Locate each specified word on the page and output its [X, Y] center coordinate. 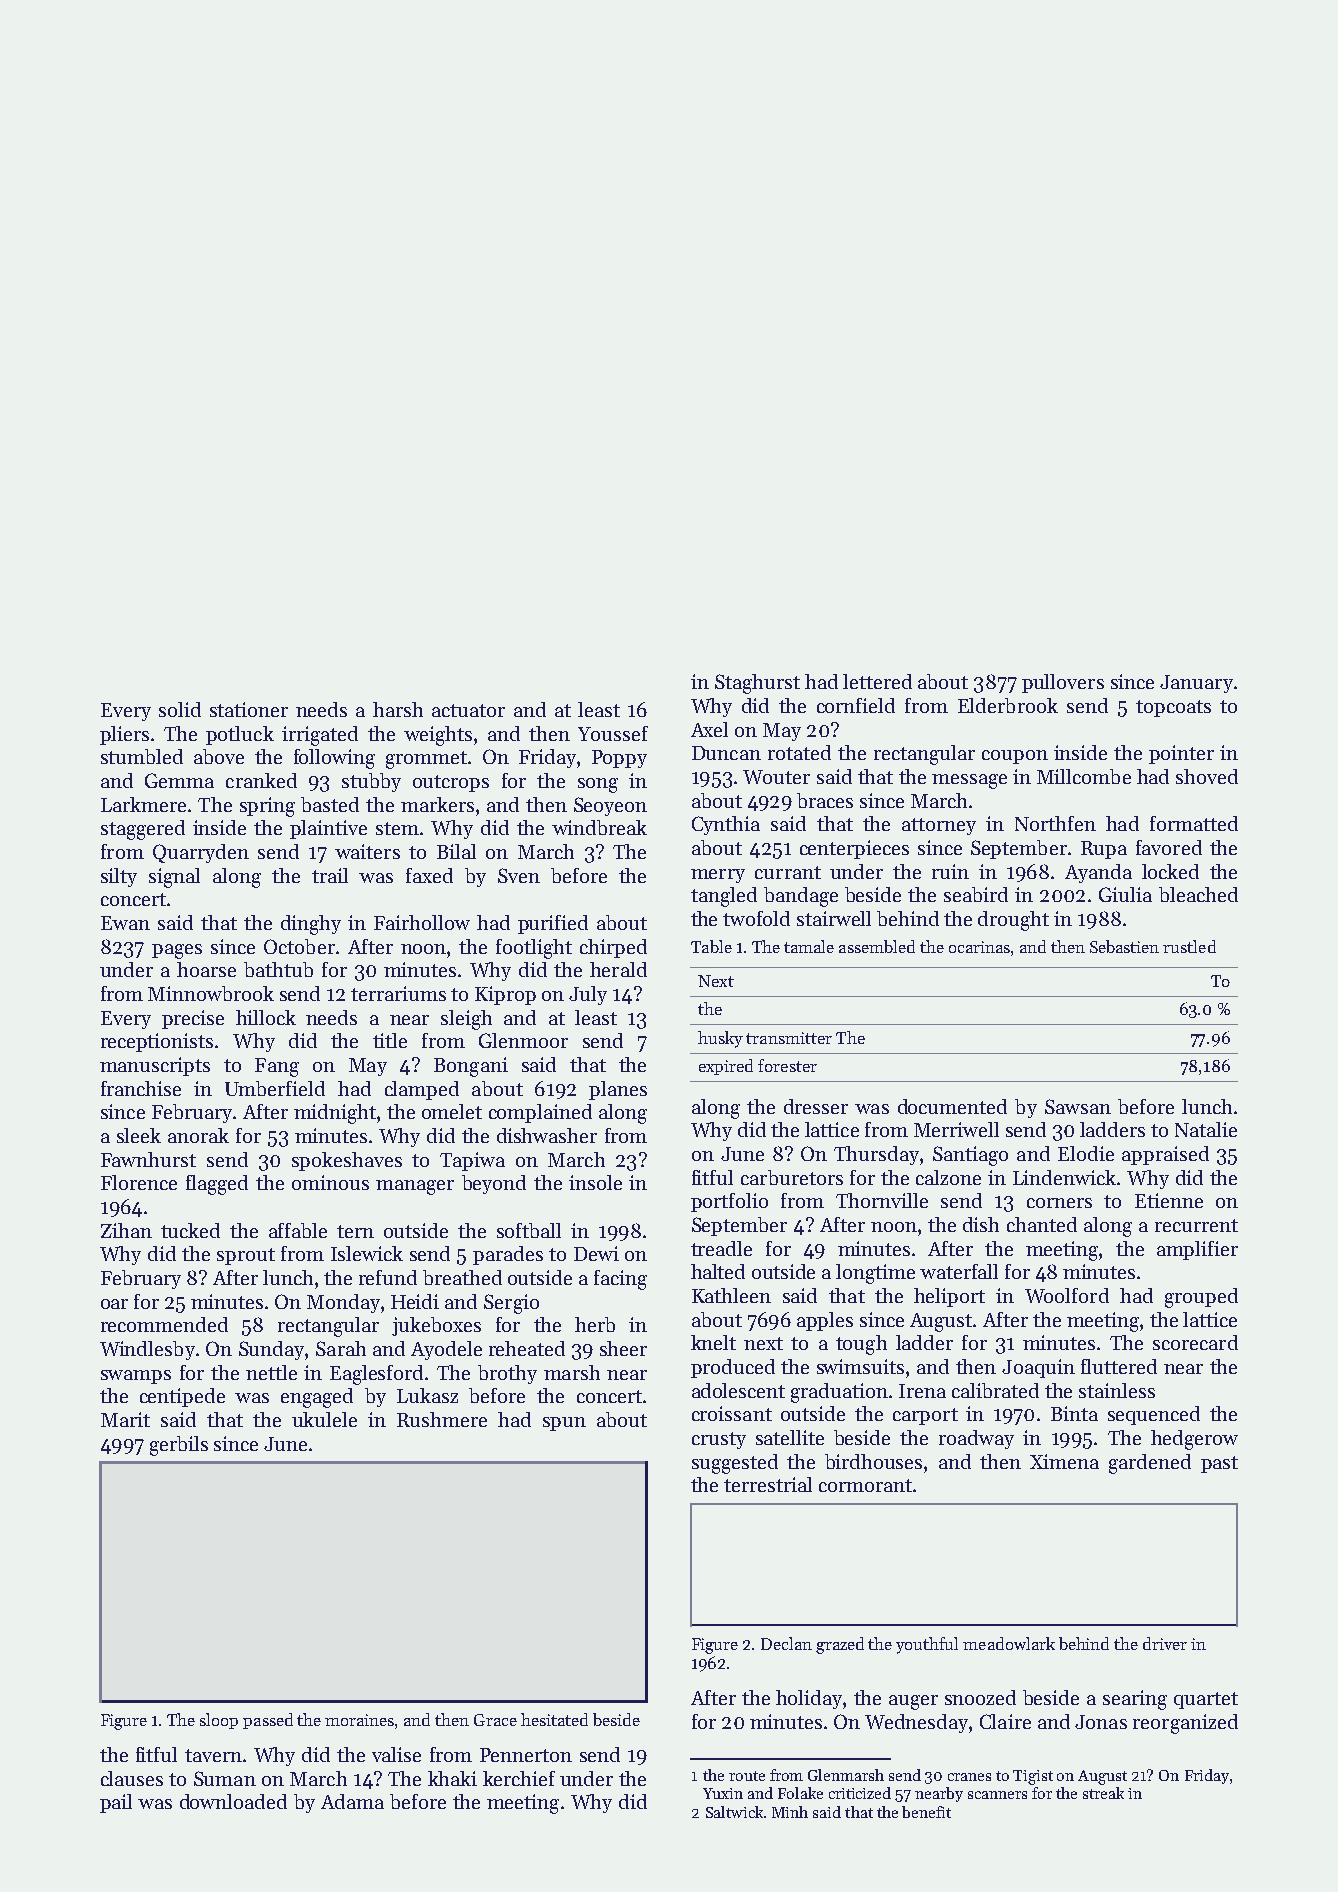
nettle [271, 1372]
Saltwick [734, 1812]
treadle [721, 1248]
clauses [132, 1778]
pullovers [1063, 683]
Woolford [1067, 1295]
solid [180, 709]
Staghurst [757, 684]
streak [1103, 1793]
